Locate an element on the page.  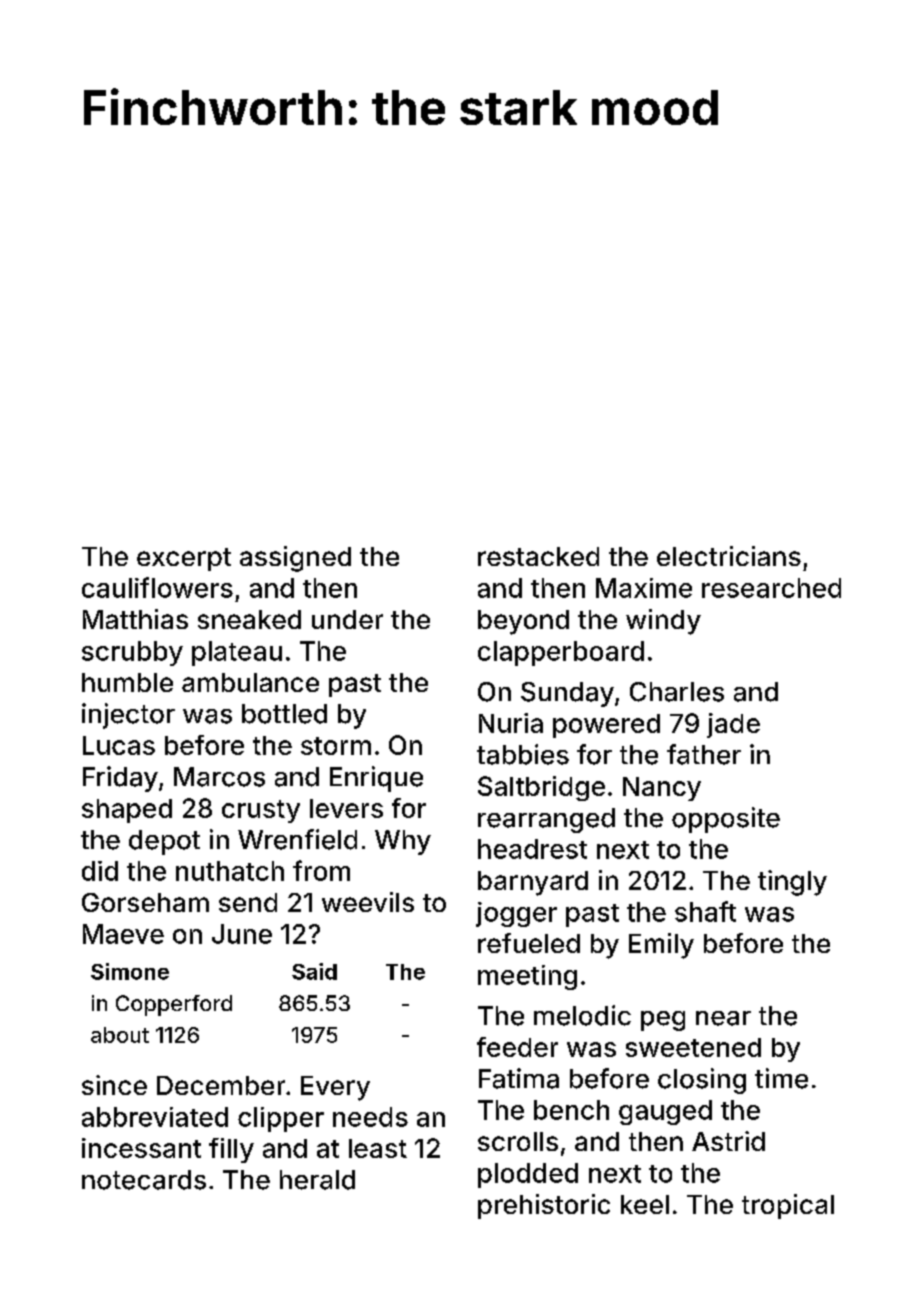
peg is located at coordinates (663, 1021).
